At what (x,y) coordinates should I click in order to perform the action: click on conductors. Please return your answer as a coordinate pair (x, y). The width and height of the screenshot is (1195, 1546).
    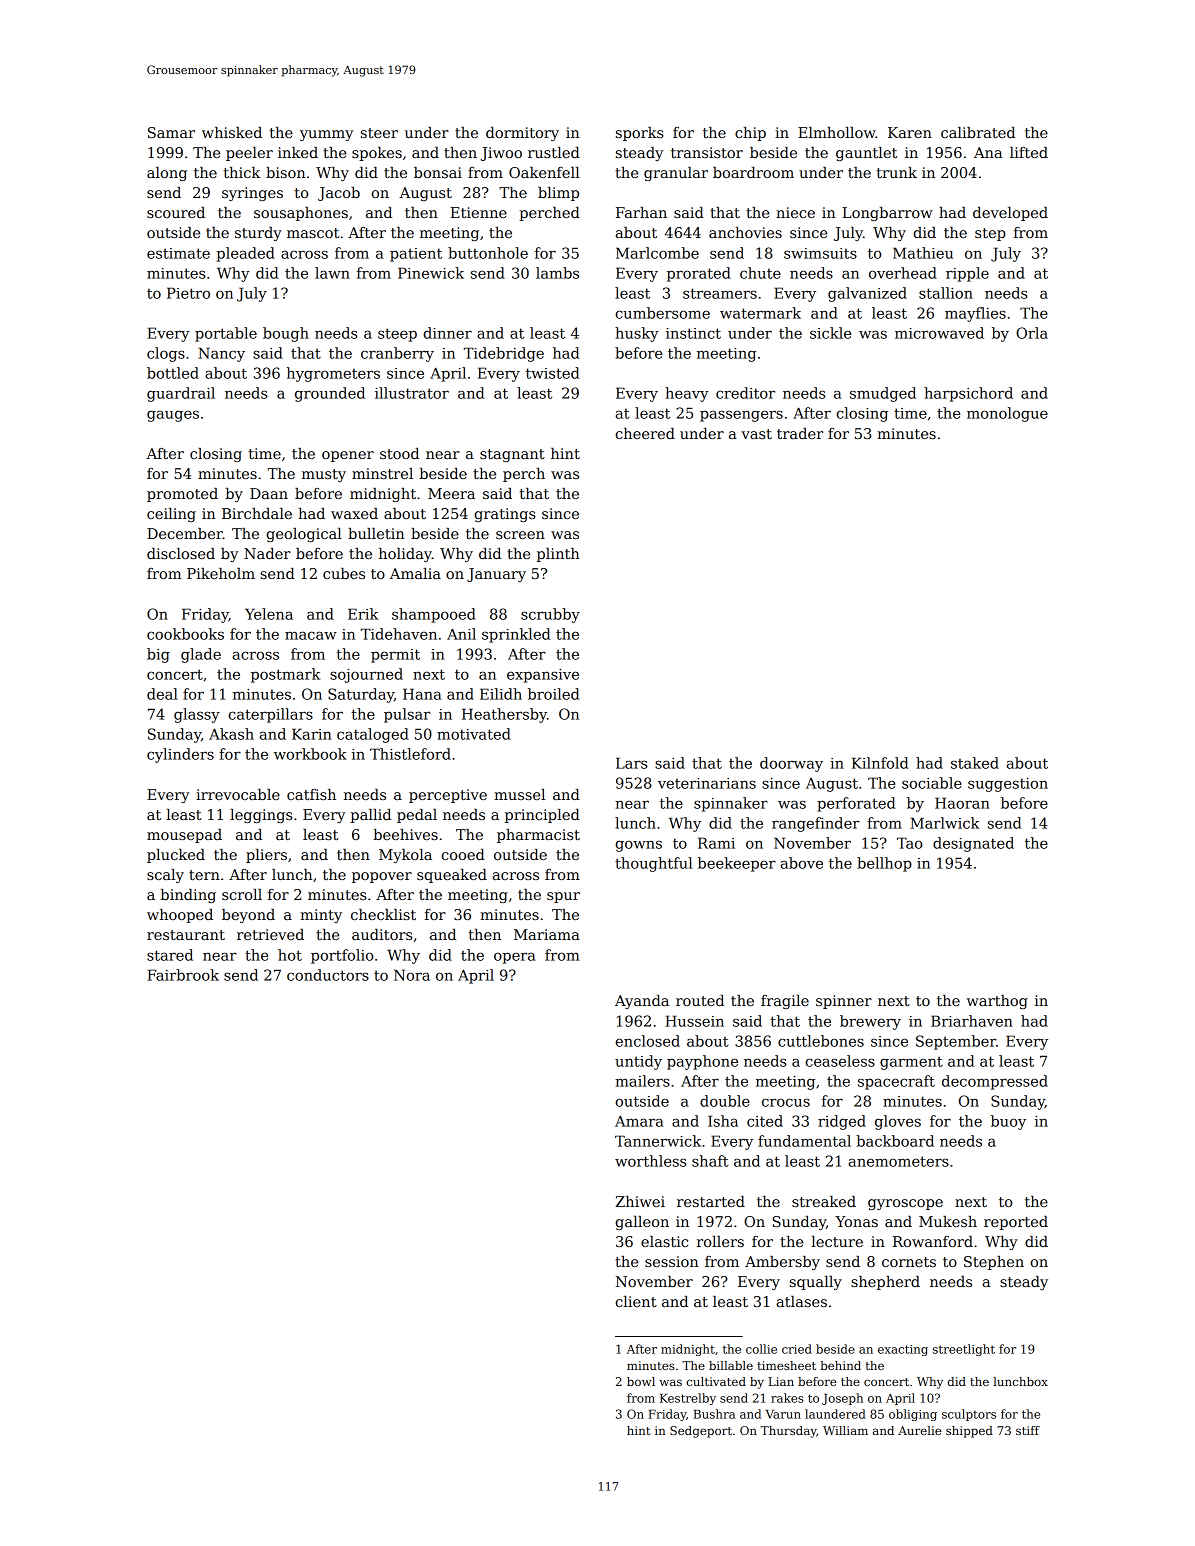
    Looking at the image, I should click on (328, 975).
